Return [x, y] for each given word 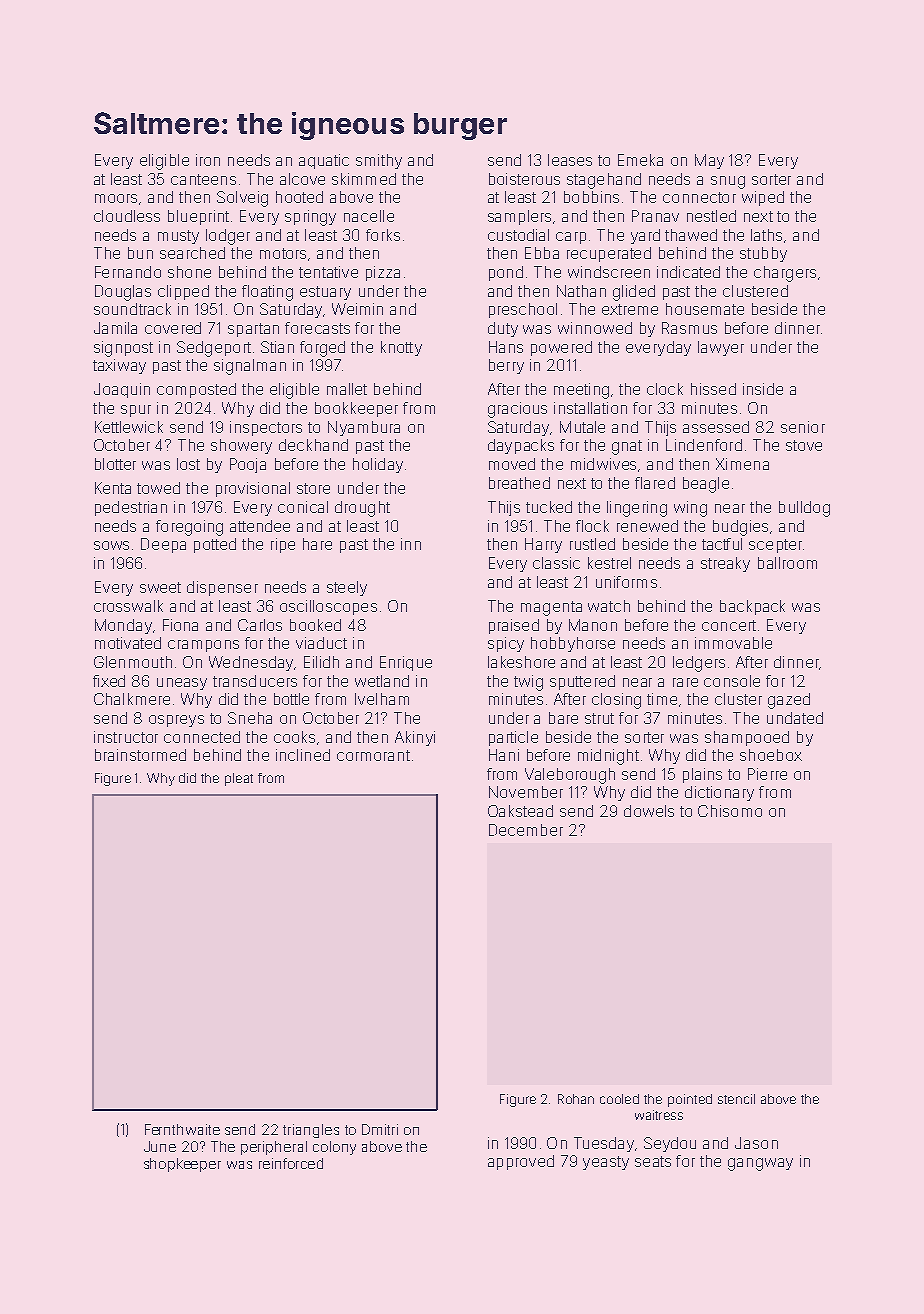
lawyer [721, 348]
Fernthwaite [182, 1129]
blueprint [198, 217]
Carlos [260, 625]
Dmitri [380, 1129]
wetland [382, 681]
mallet [347, 389]
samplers [519, 217]
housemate [705, 309]
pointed [690, 1100]
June [160, 1146]
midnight [608, 757]
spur [136, 411]
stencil [736, 1099]
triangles [311, 1131]
